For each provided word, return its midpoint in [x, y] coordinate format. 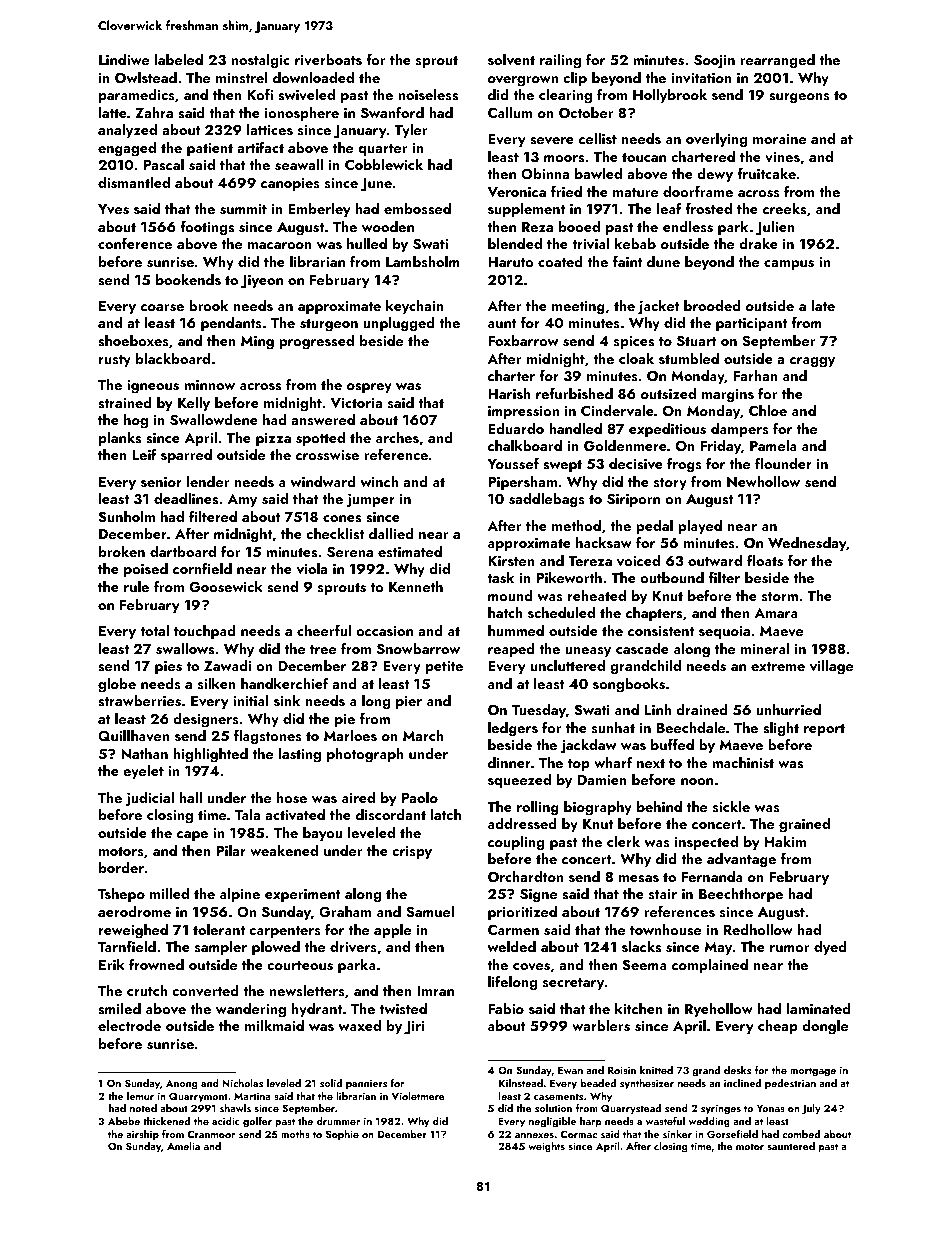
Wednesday [807, 544]
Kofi [260, 94]
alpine [240, 895]
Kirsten [511, 561]
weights [546, 1147]
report [824, 730]
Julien [775, 228]
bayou [322, 834]
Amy [242, 500]
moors [564, 159]
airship [142, 1135]
